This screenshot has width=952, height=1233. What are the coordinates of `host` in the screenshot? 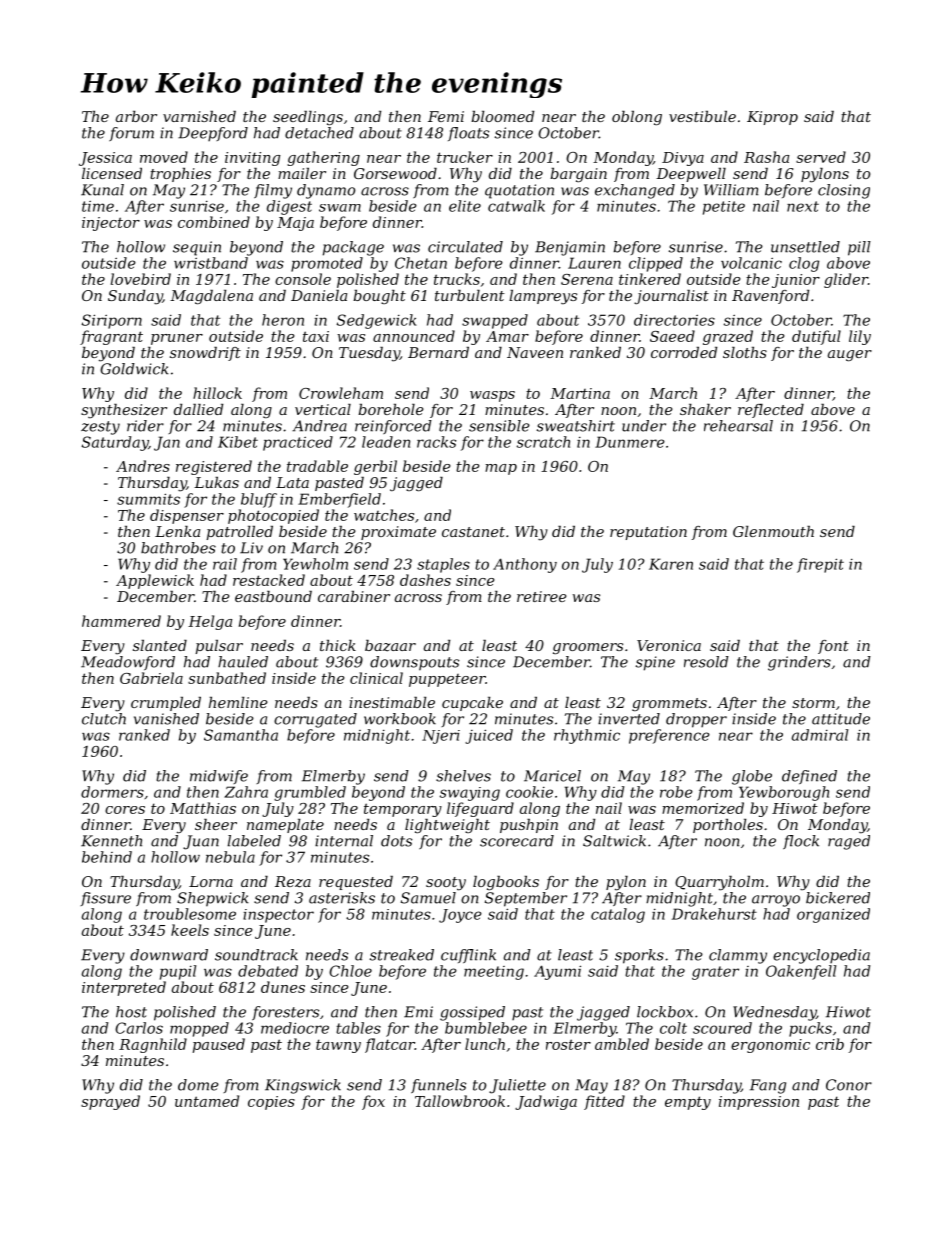 It's located at (131, 1012).
